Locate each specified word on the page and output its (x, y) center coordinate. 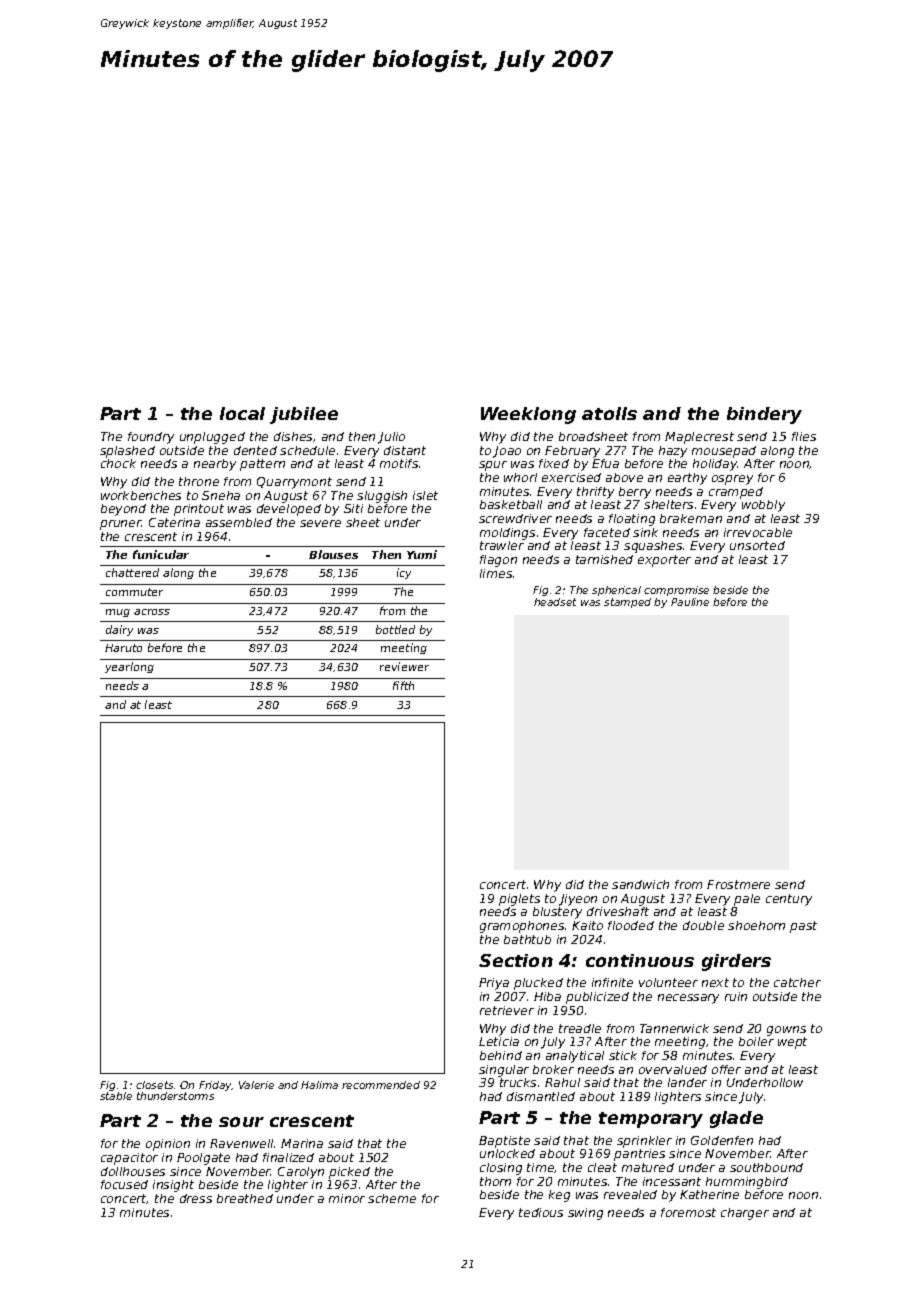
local (242, 413)
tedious (541, 1212)
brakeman (691, 518)
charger (745, 1214)
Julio (391, 438)
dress (196, 1198)
